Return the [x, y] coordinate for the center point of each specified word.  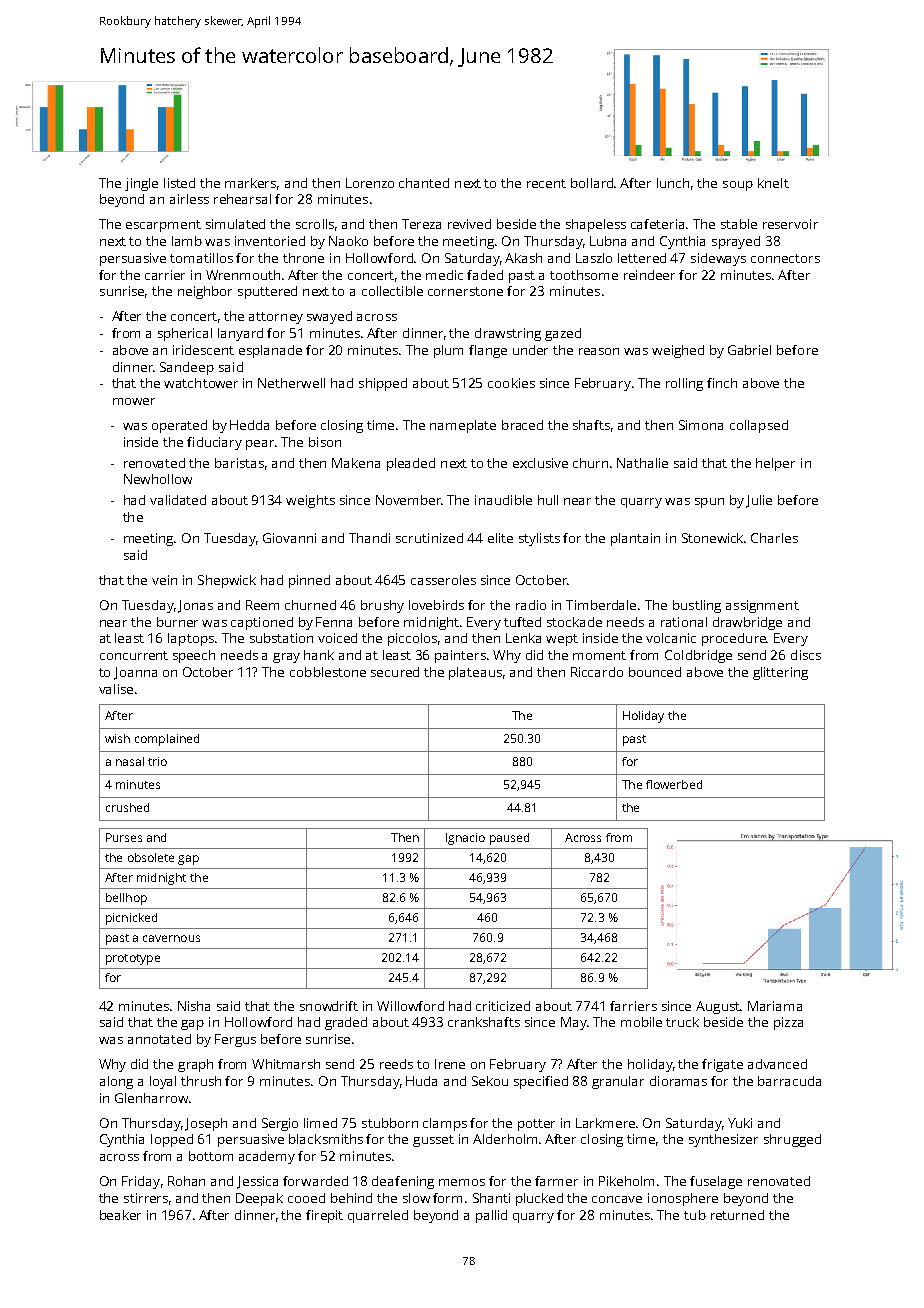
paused [509, 839]
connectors [785, 258]
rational [684, 622]
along [116, 1082]
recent [546, 183]
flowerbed [674, 784]
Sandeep [187, 368]
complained [167, 740]
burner [177, 622]
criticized [503, 1006]
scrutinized [429, 538]
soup [738, 186]
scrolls [315, 224]
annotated [159, 1039]
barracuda [789, 1081]
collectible [392, 291]
